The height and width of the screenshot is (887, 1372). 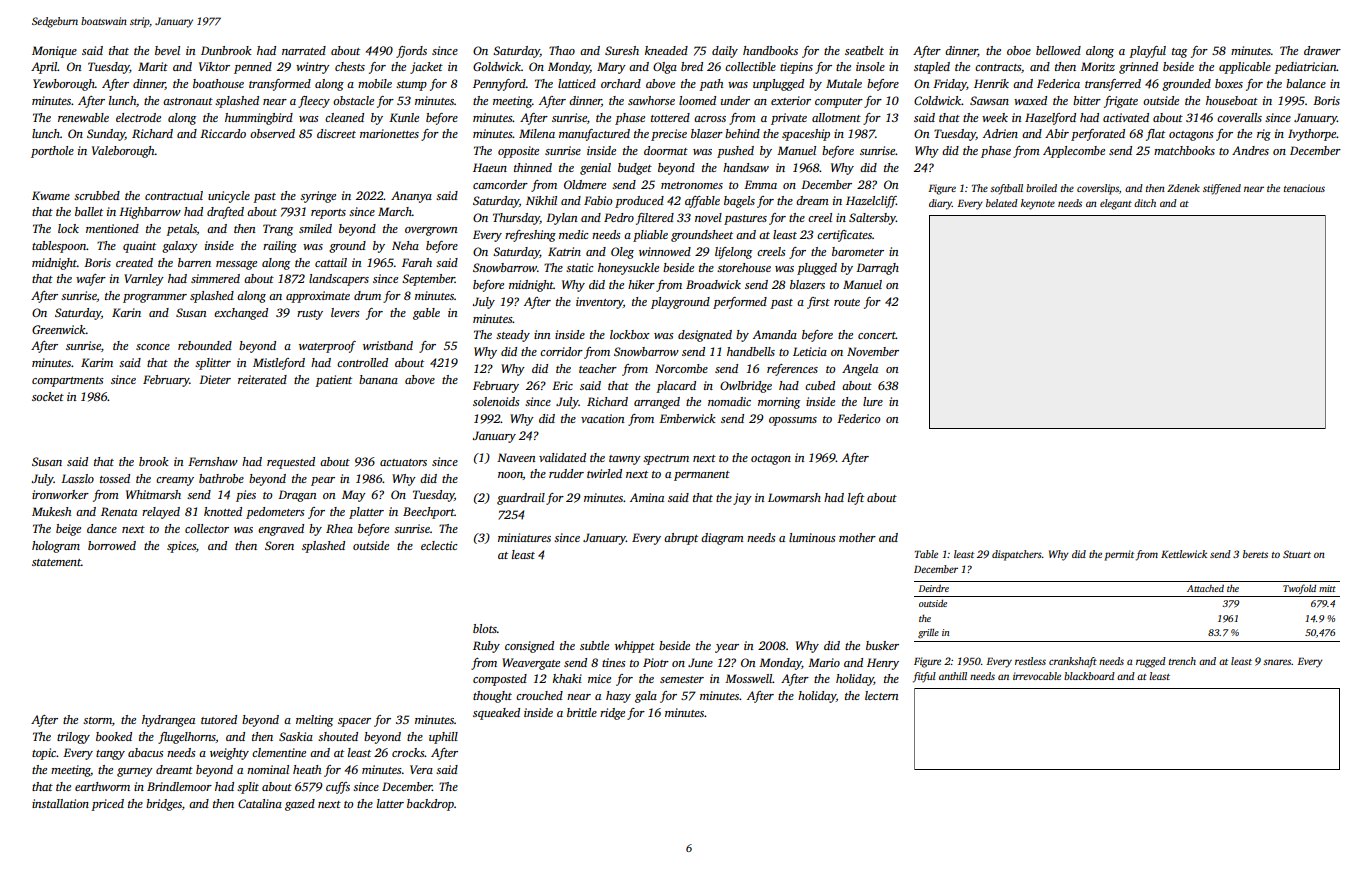 I want to click on narrated, so click(x=304, y=50).
